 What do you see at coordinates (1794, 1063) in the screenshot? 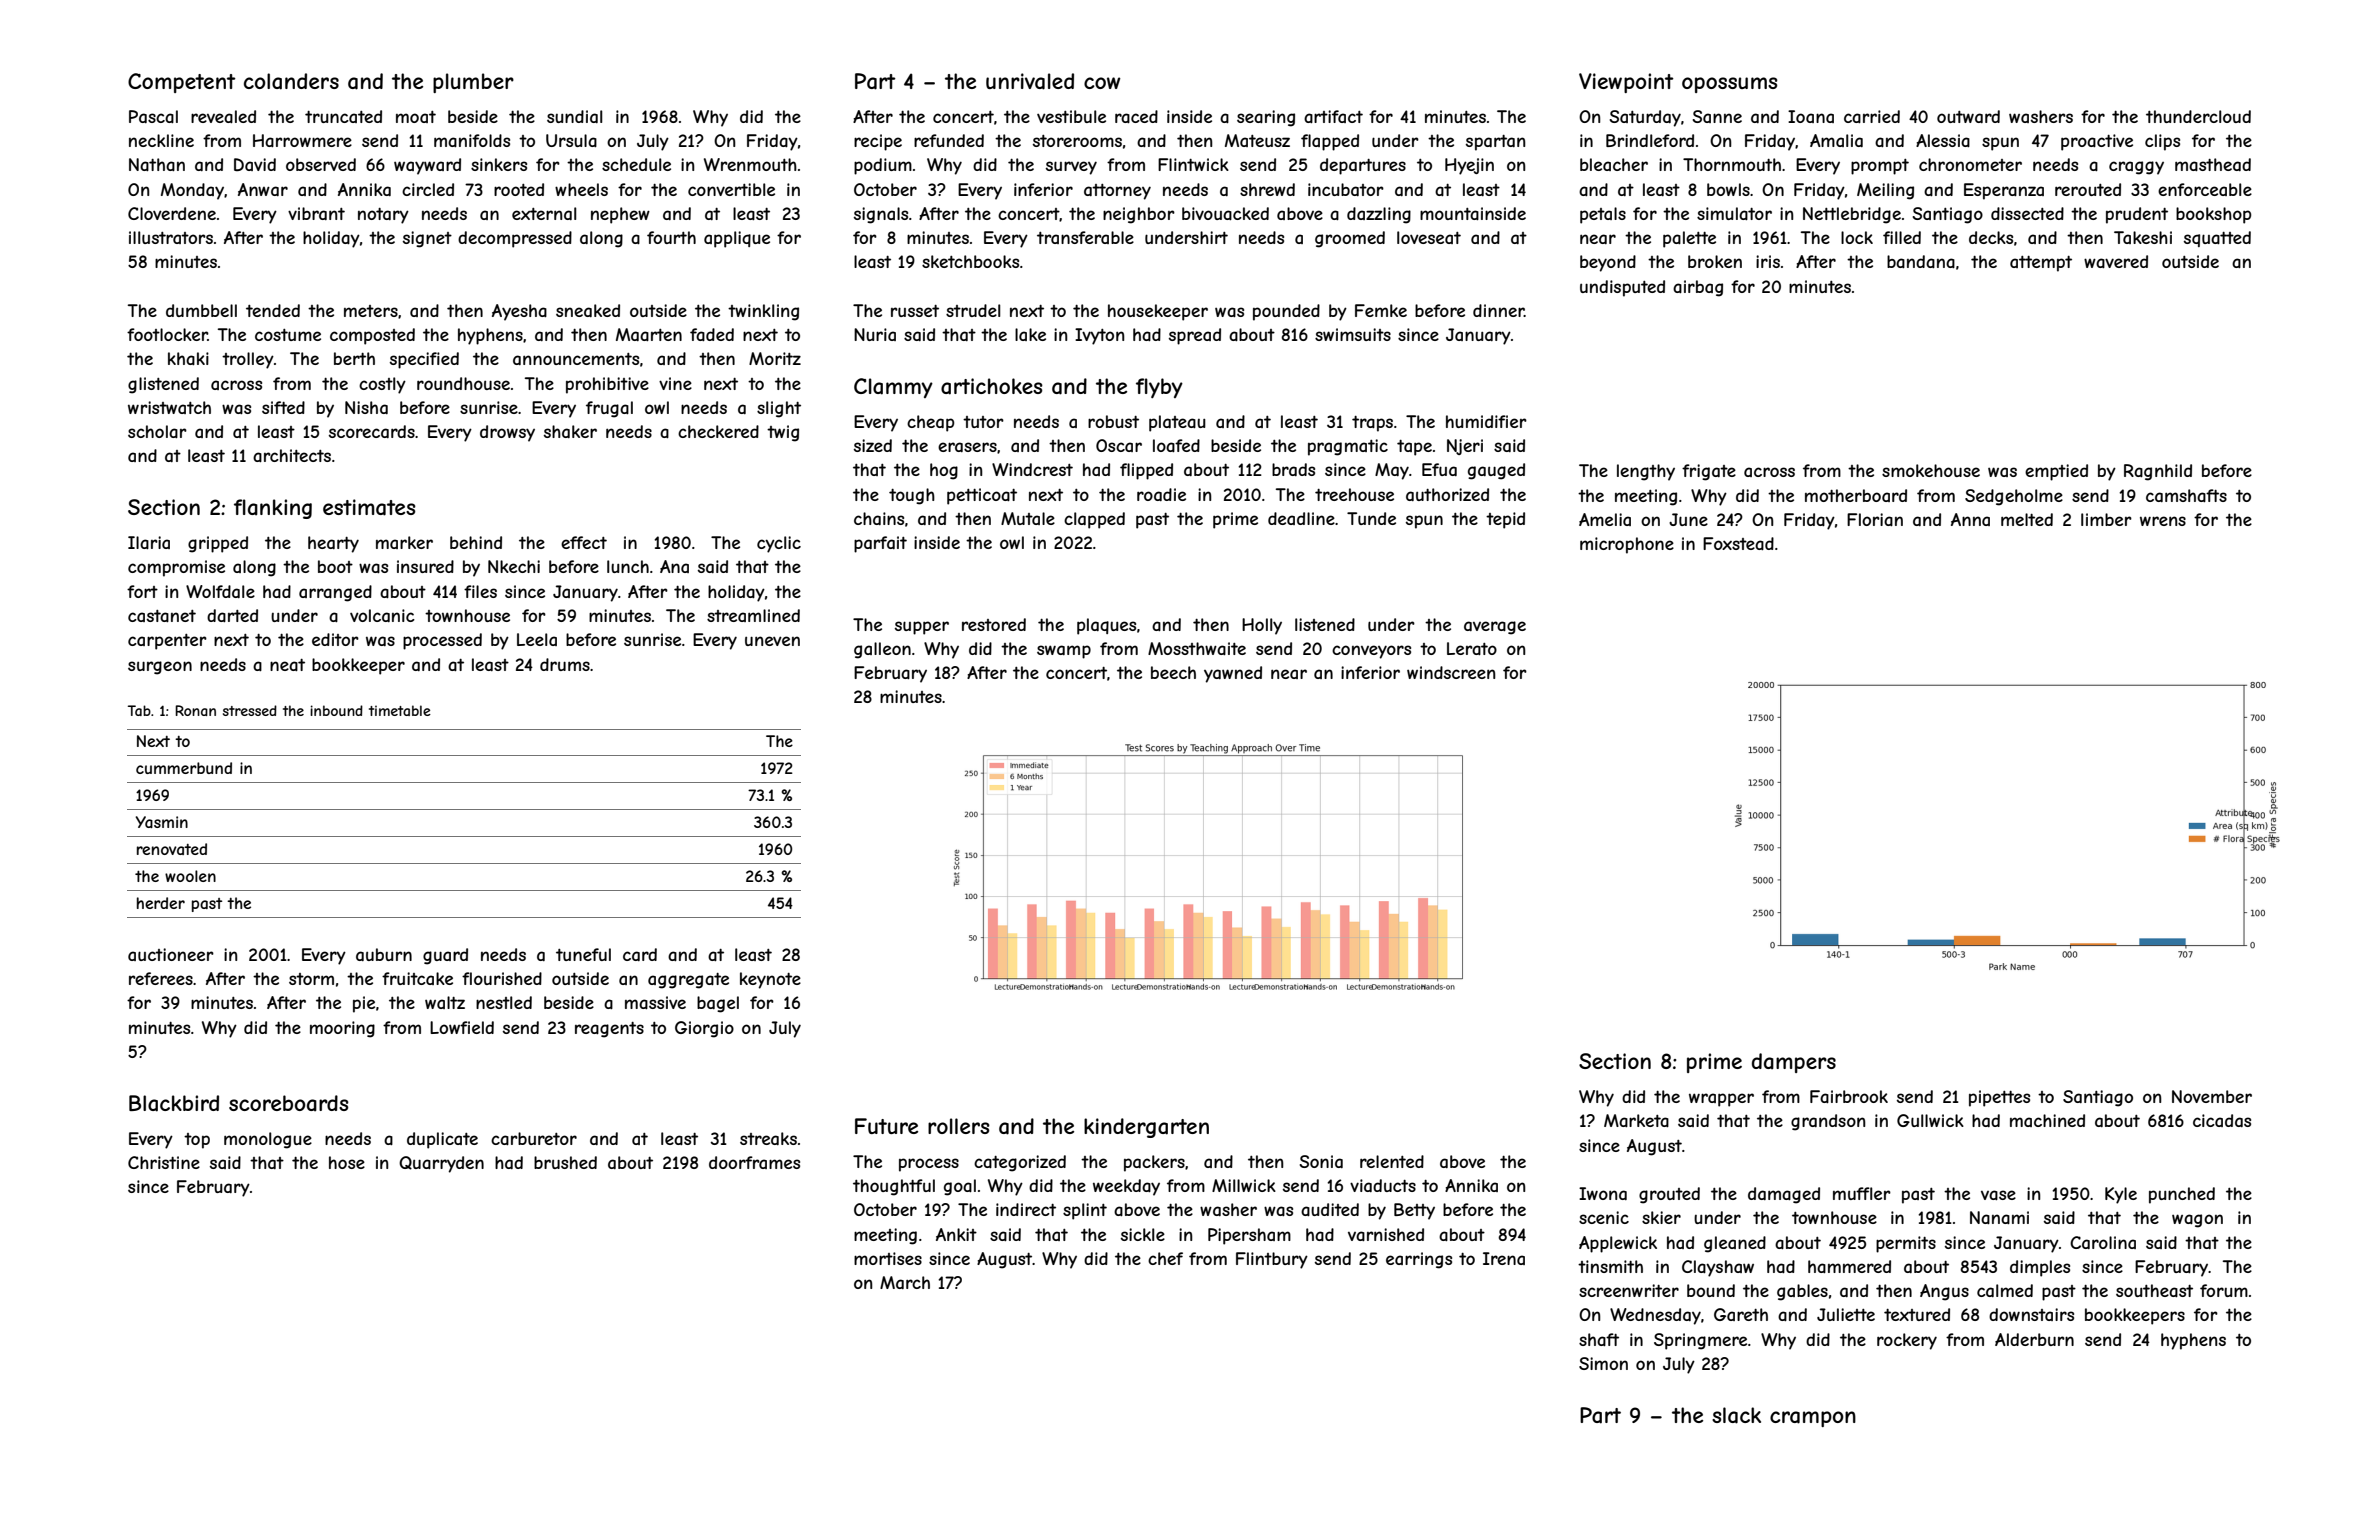
I see `dampers` at bounding box center [1794, 1063].
